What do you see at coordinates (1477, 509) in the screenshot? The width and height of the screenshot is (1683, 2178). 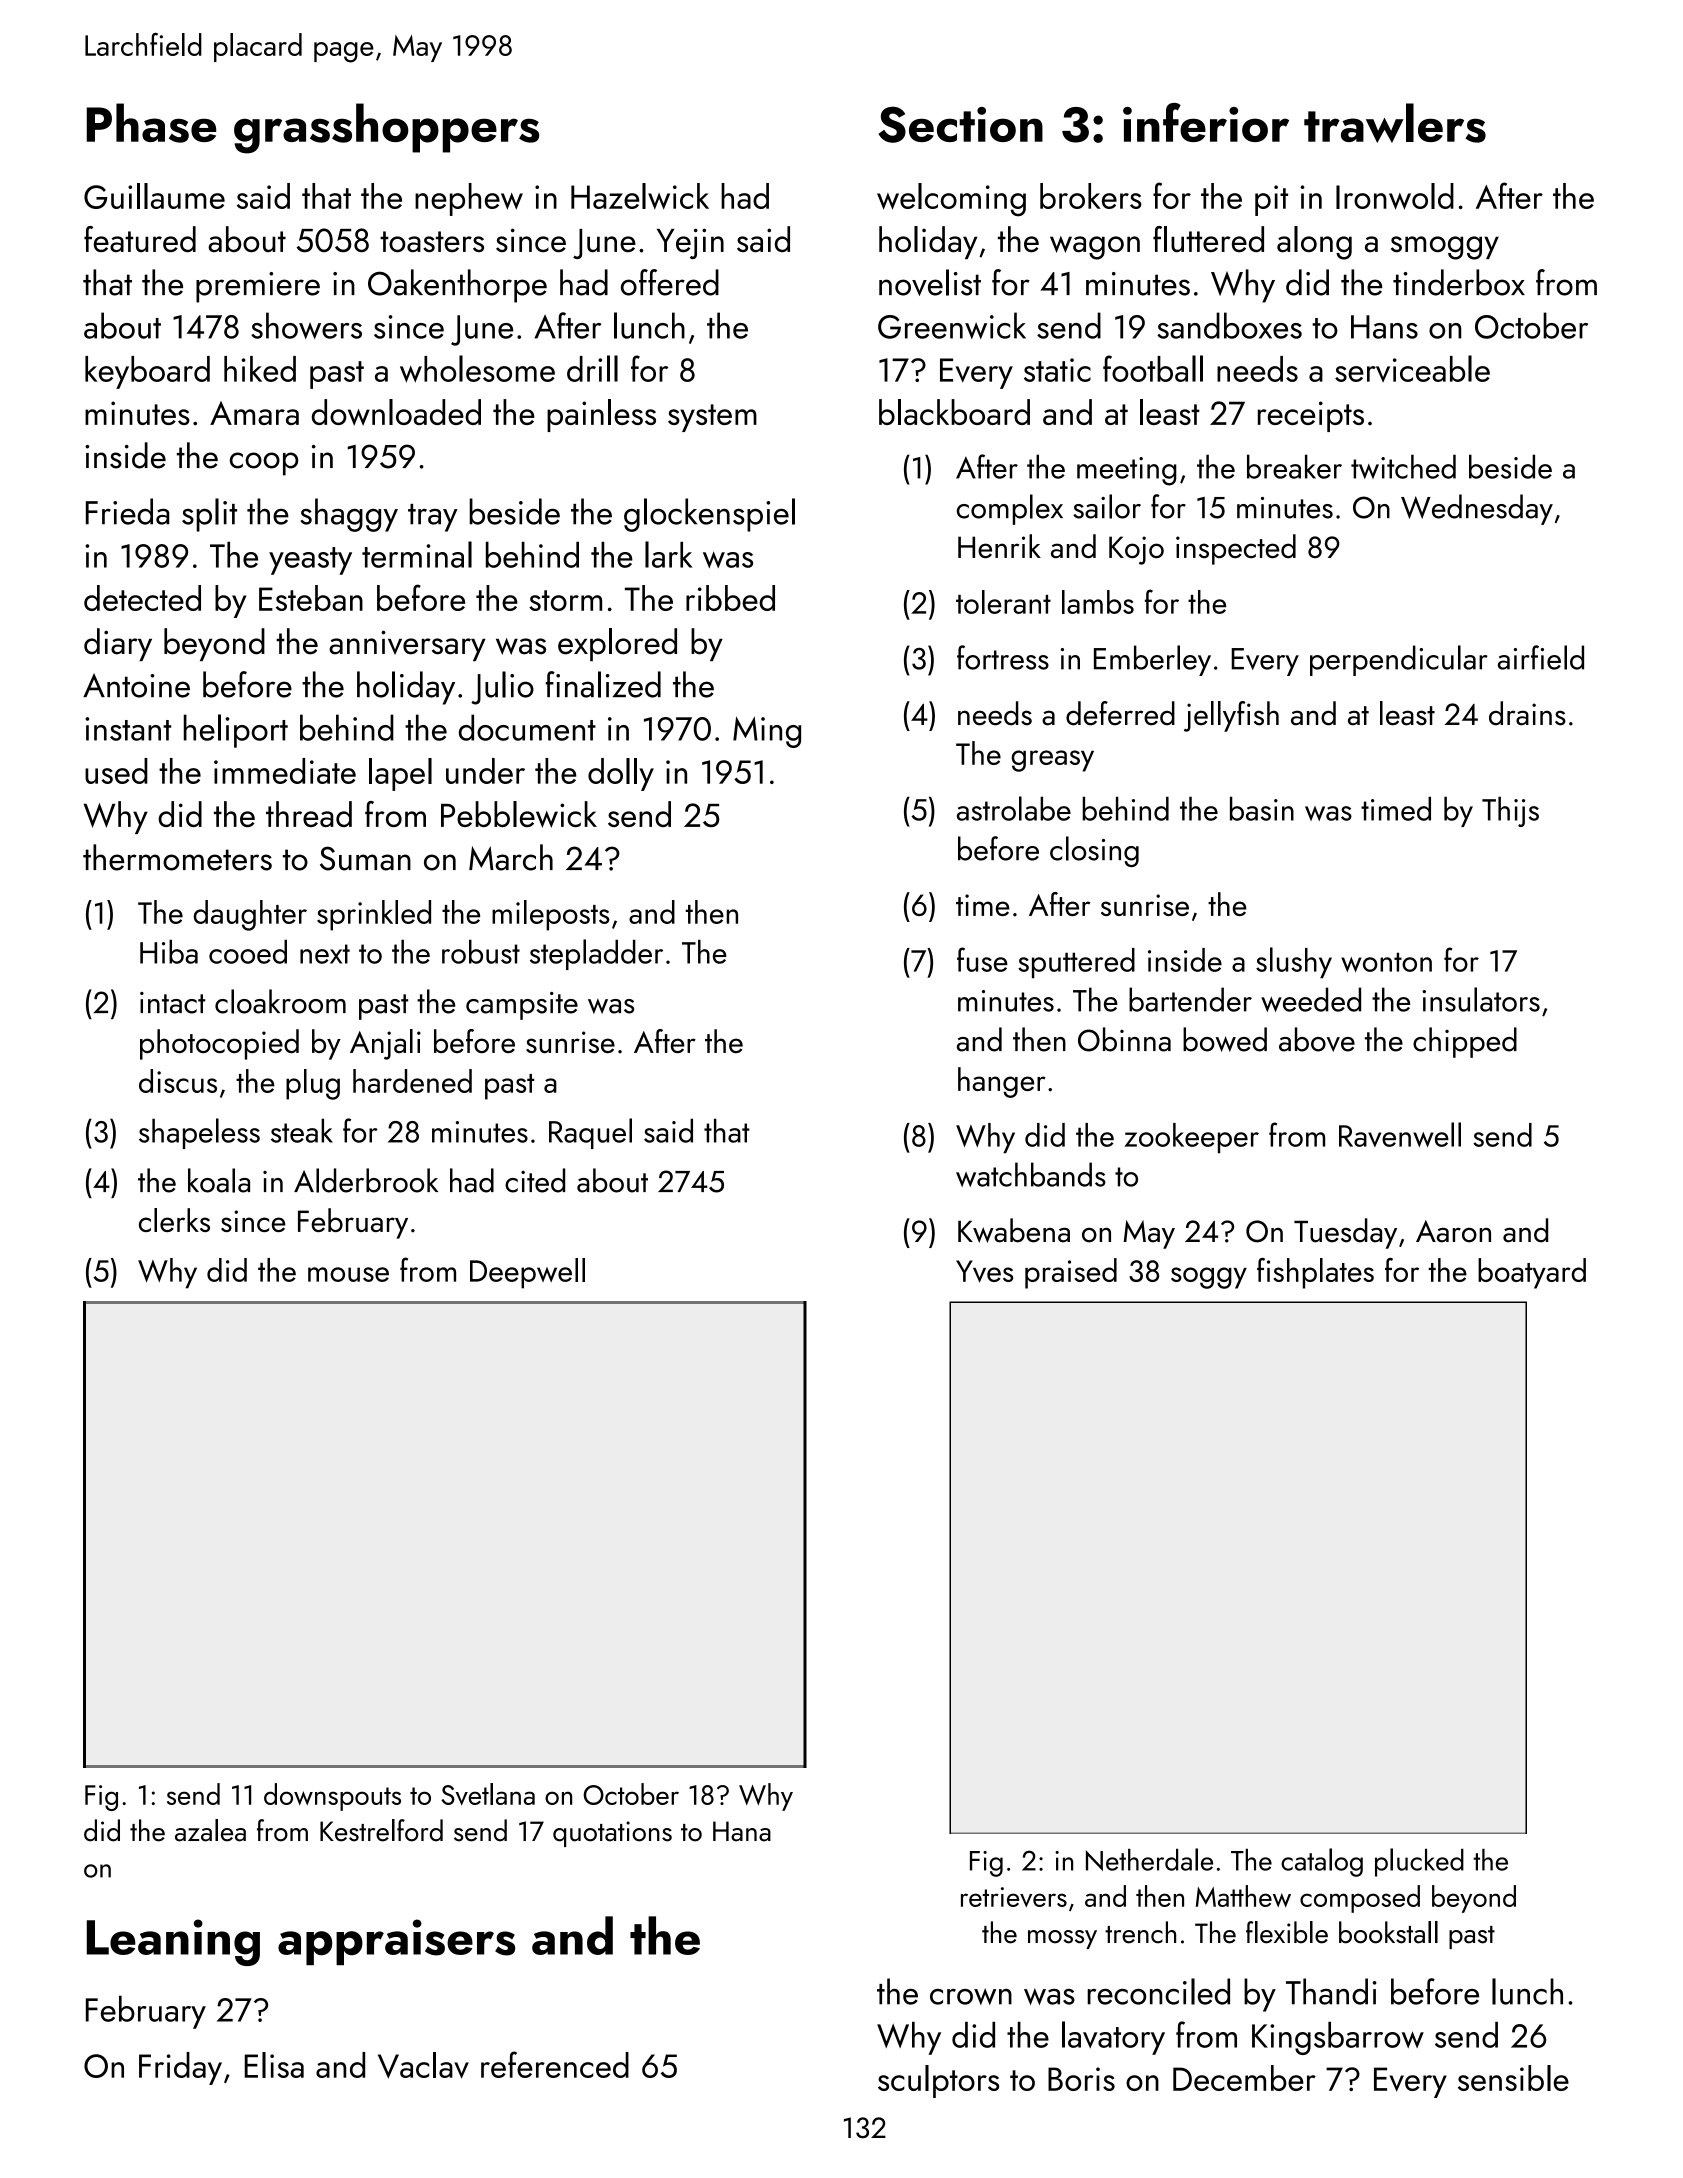 I see `Wednesday` at bounding box center [1477, 509].
